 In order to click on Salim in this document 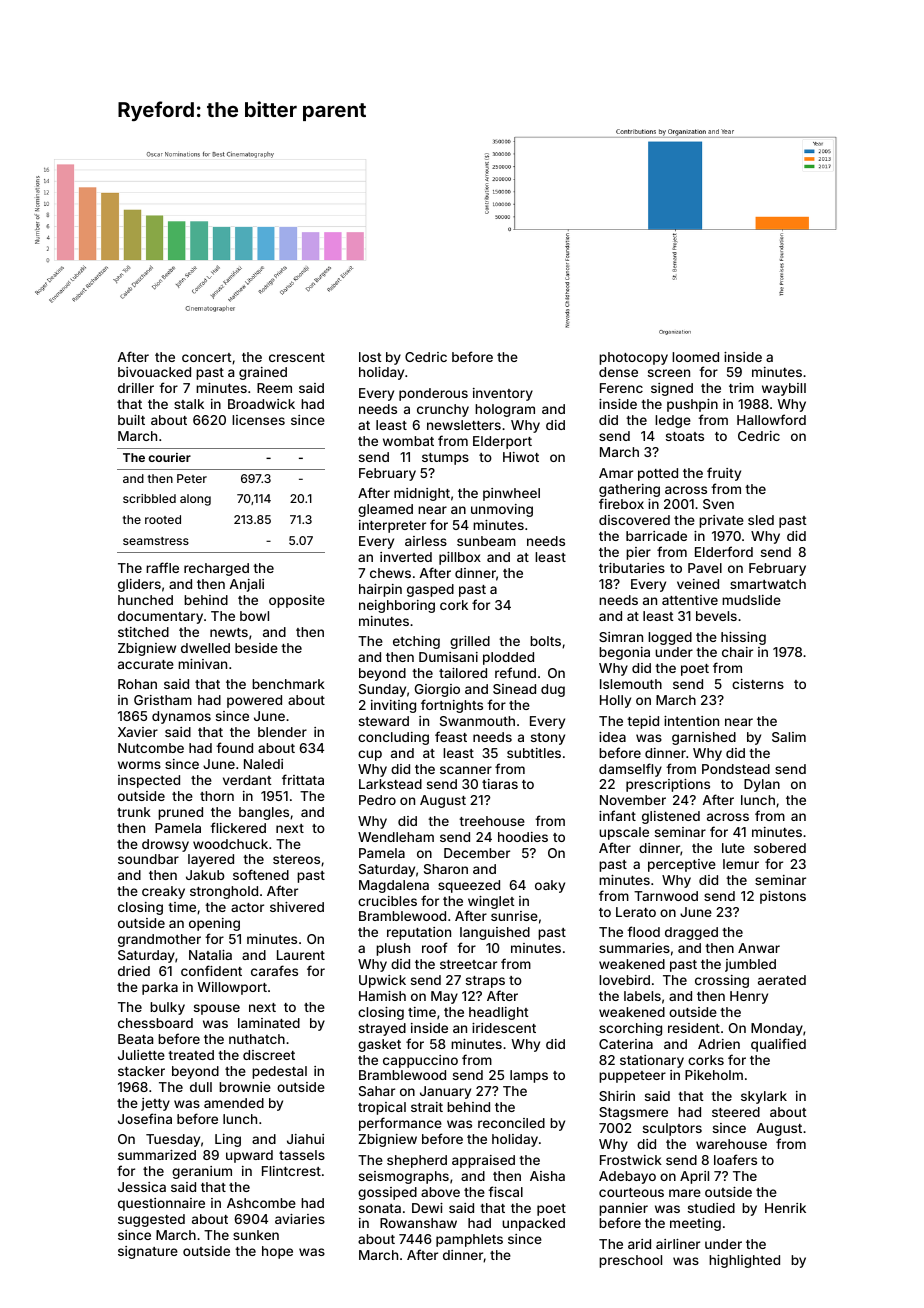, I will do `click(789, 737)`.
